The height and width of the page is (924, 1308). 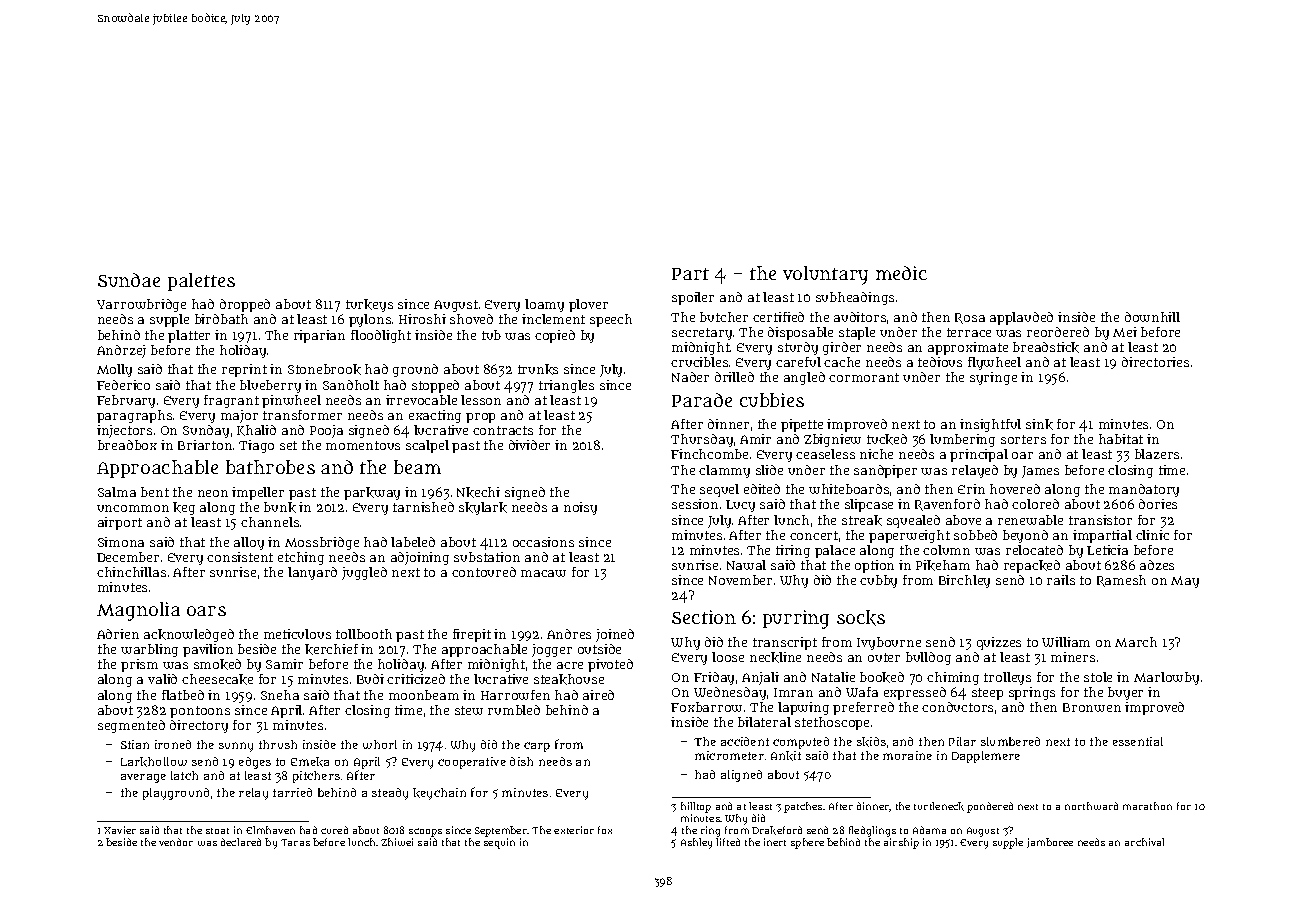 What do you see at coordinates (695, 504) in the page?
I see `session` at bounding box center [695, 504].
